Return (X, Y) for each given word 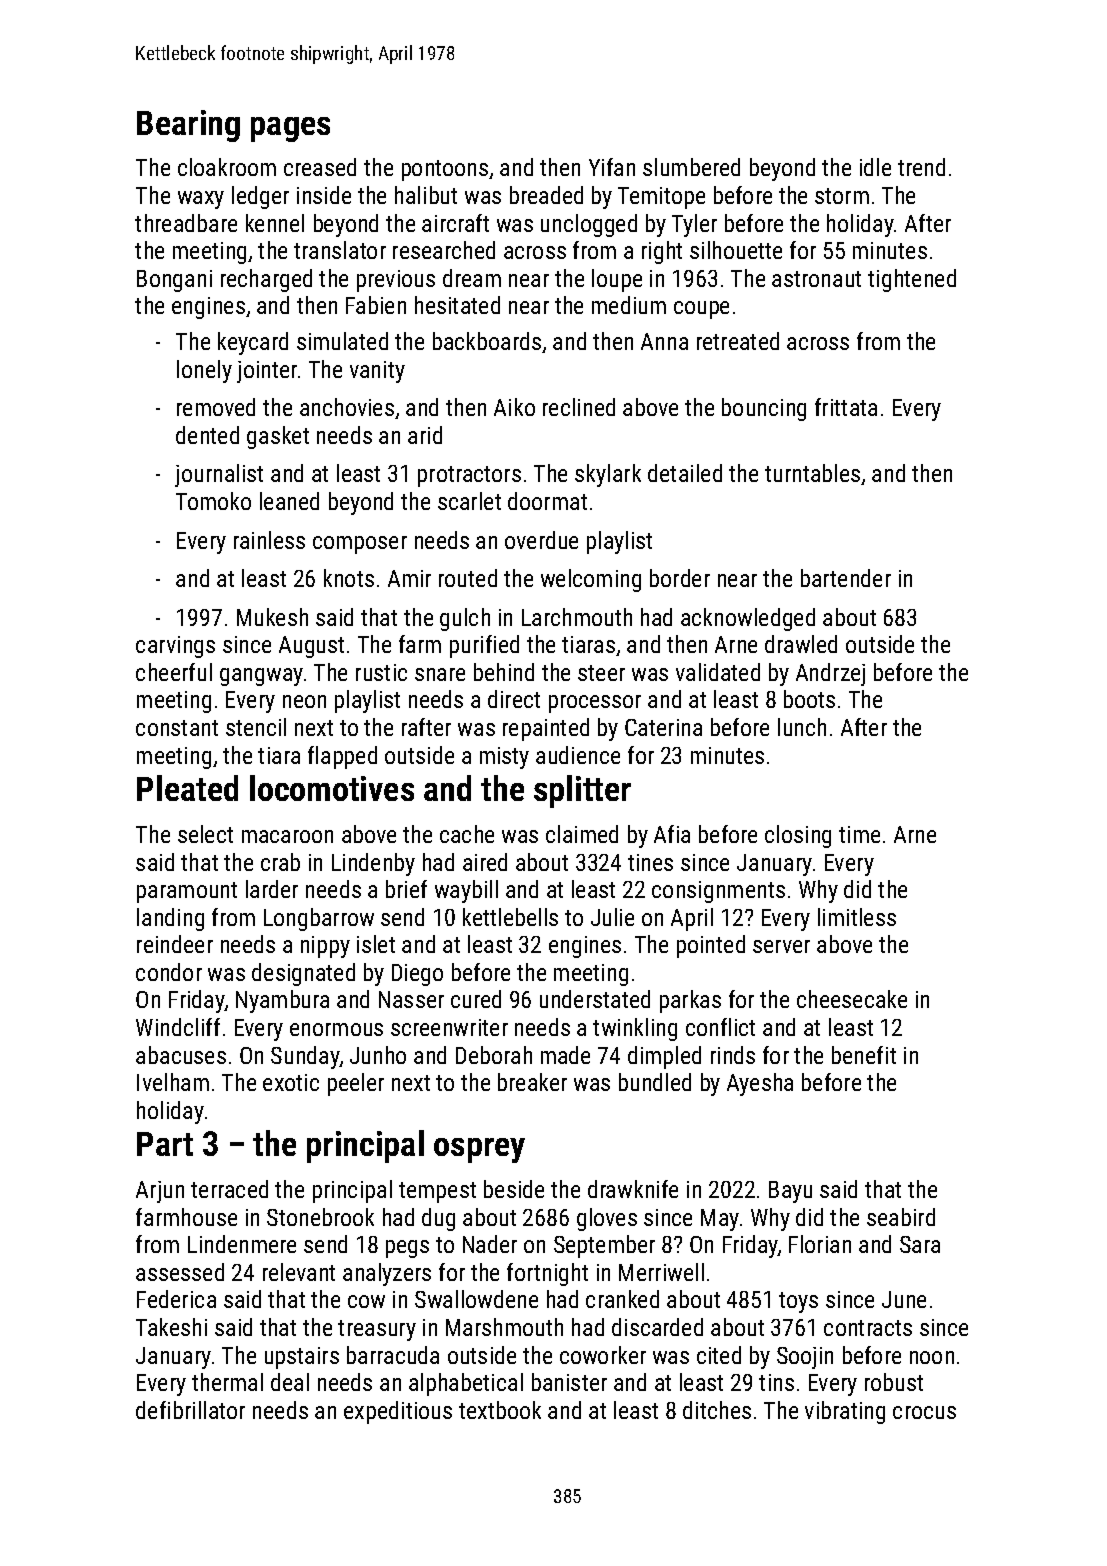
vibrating (845, 1412)
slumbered (691, 167)
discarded (657, 1327)
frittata (846, 407)
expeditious (398, 1412)
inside (324, 195)
